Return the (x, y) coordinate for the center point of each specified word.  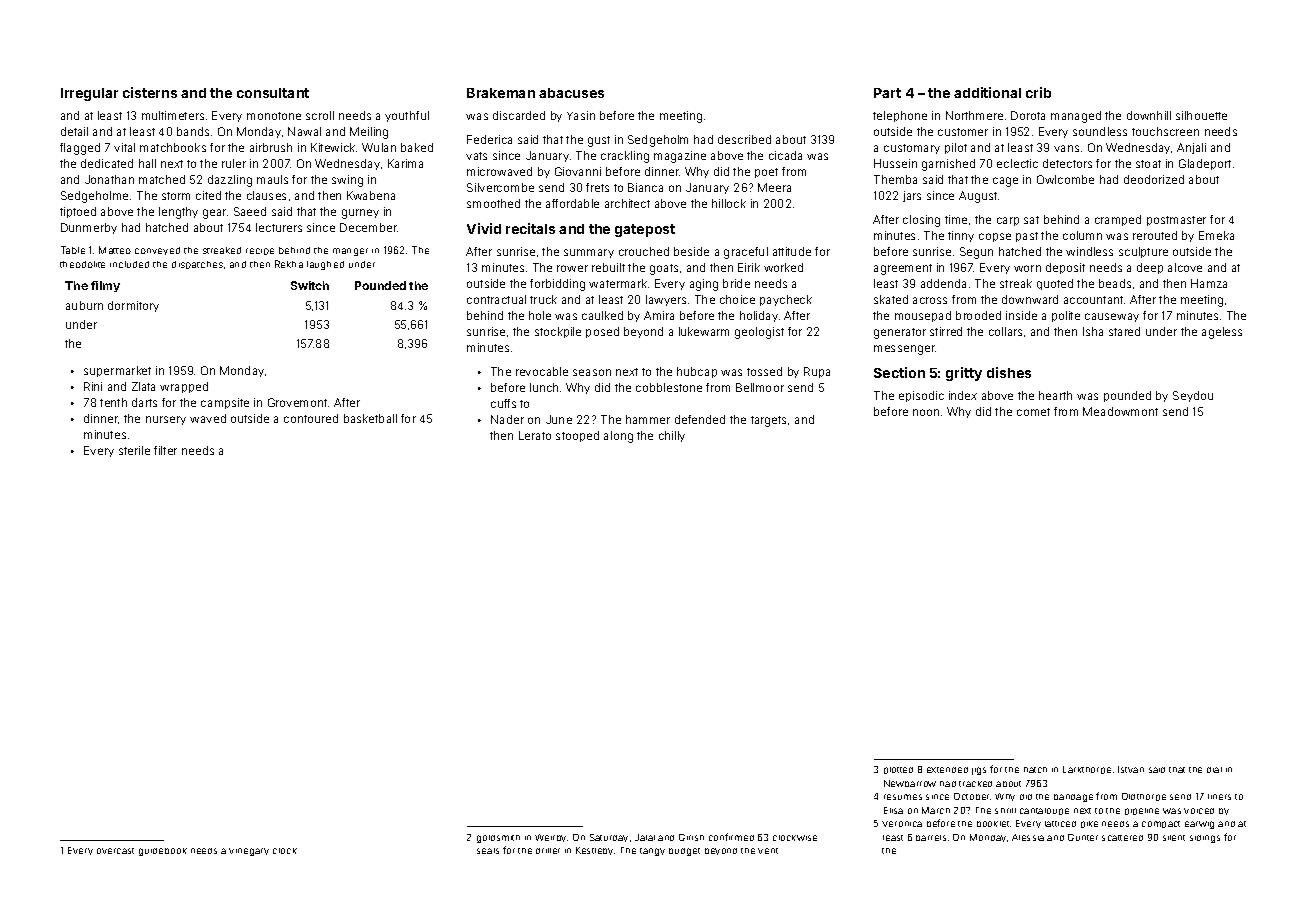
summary (589, 253)
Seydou (1193, 396)
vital (124, 147)
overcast (115, 851)
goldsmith (498, 839)
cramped (1118, 220)
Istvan (1131, 769)
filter (165, 450)
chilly (672, 436)
